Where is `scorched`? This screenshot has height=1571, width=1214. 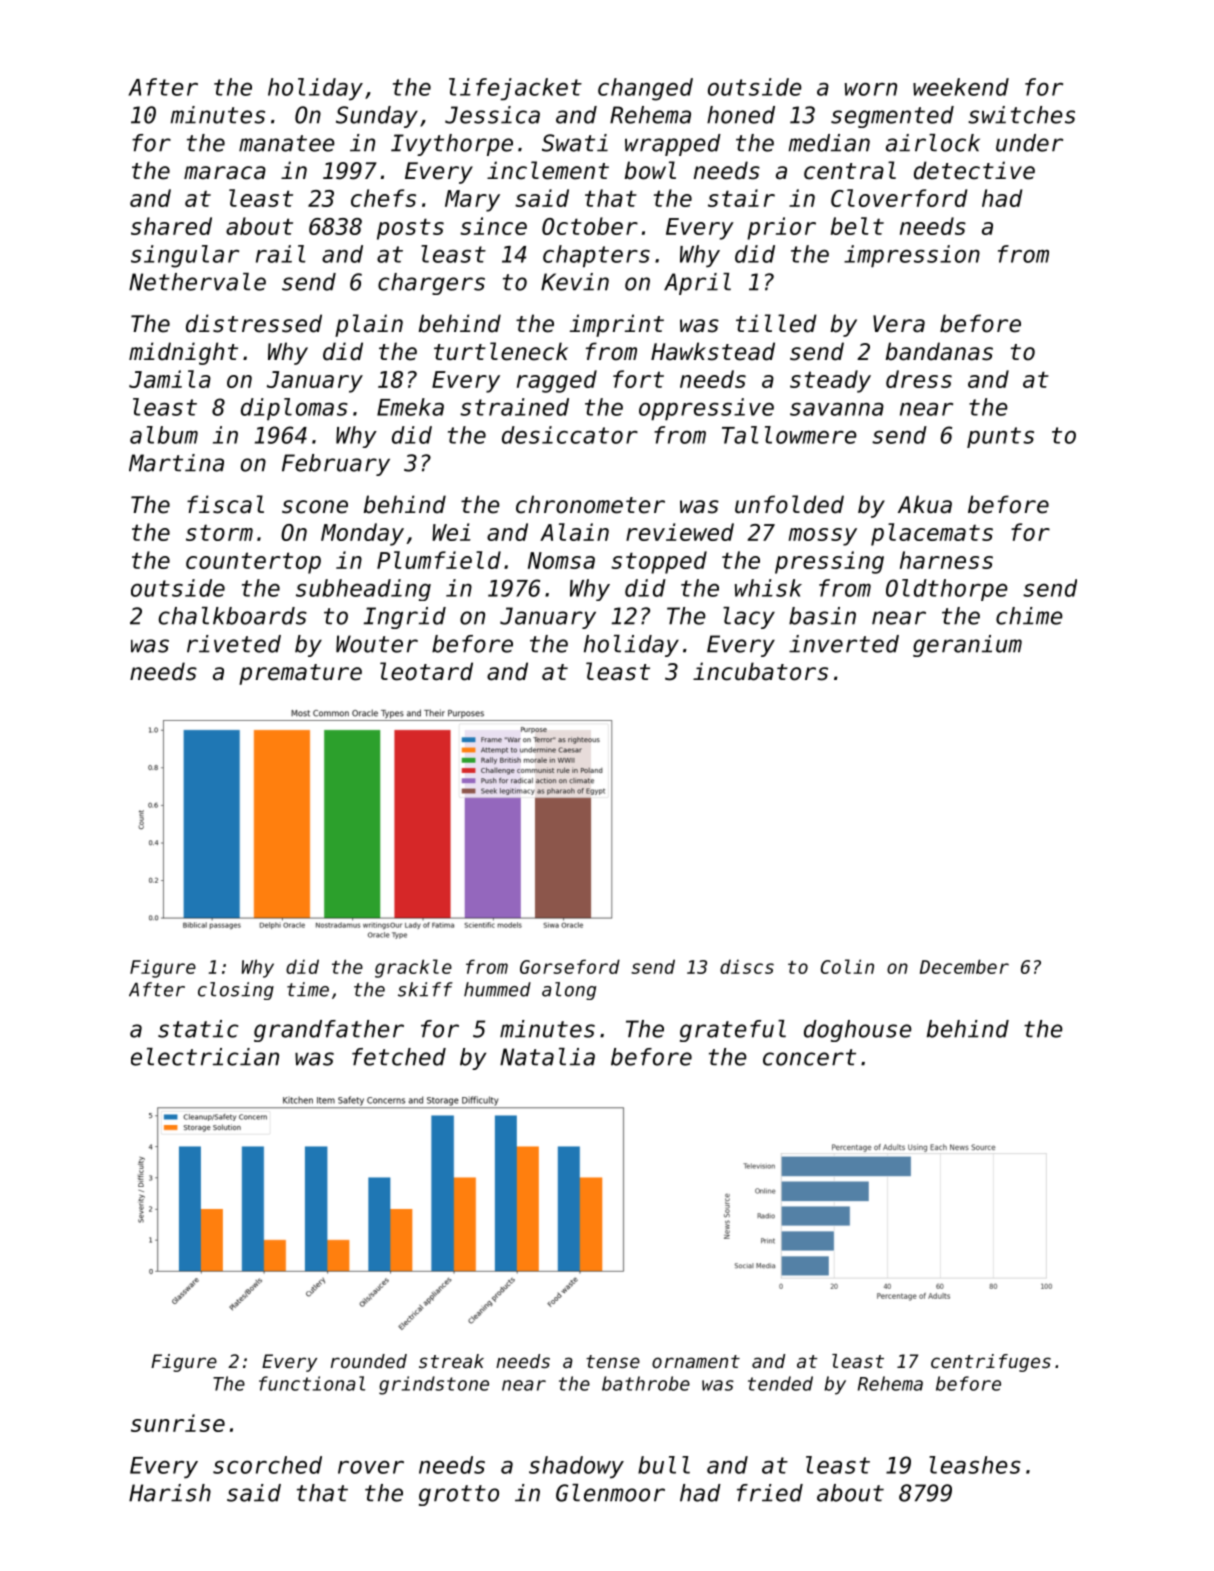
scorched is located at coordinates (267, 1465).
